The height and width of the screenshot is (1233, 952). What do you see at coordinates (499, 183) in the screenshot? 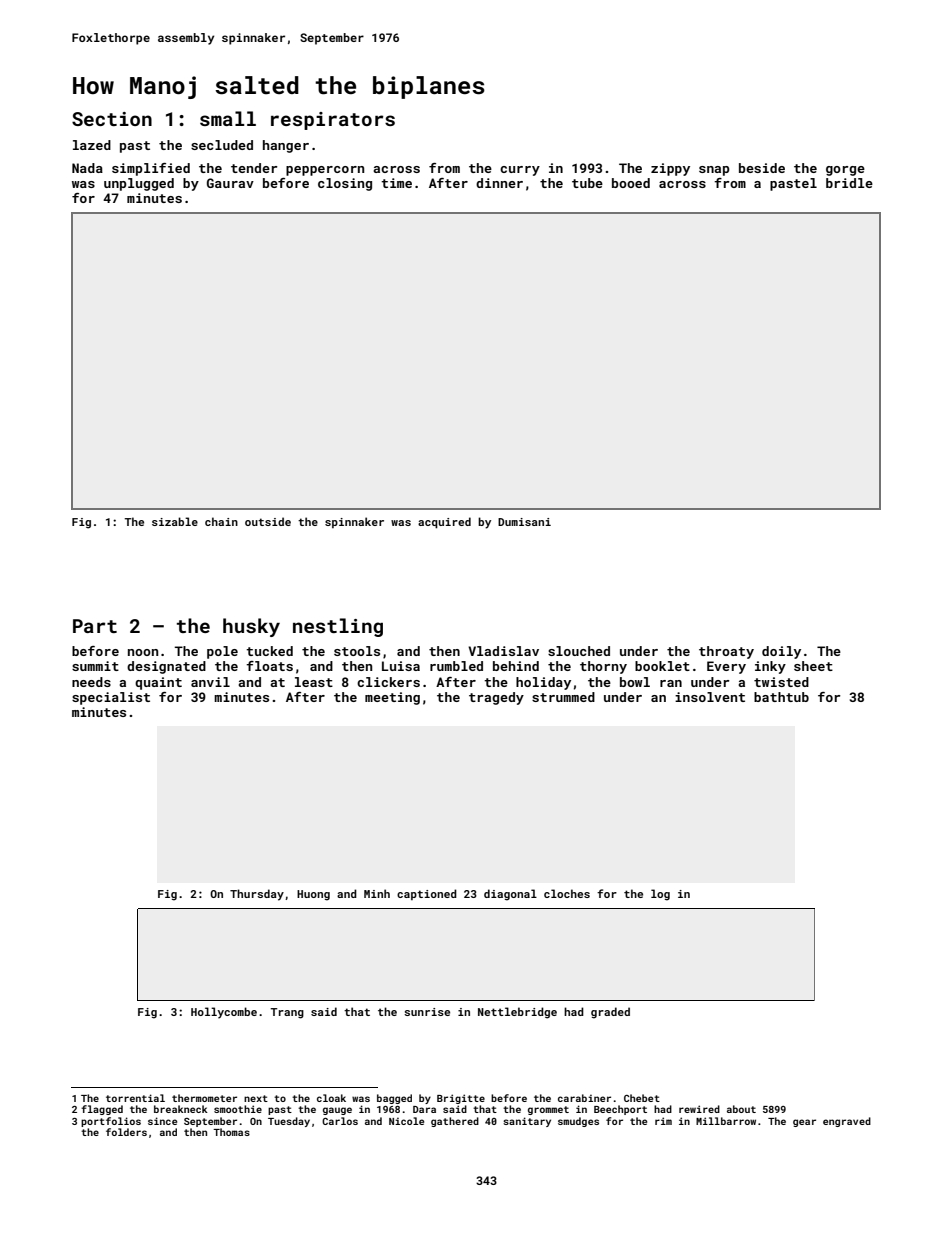
I see `dinner` at bounding box center [499, 183].
